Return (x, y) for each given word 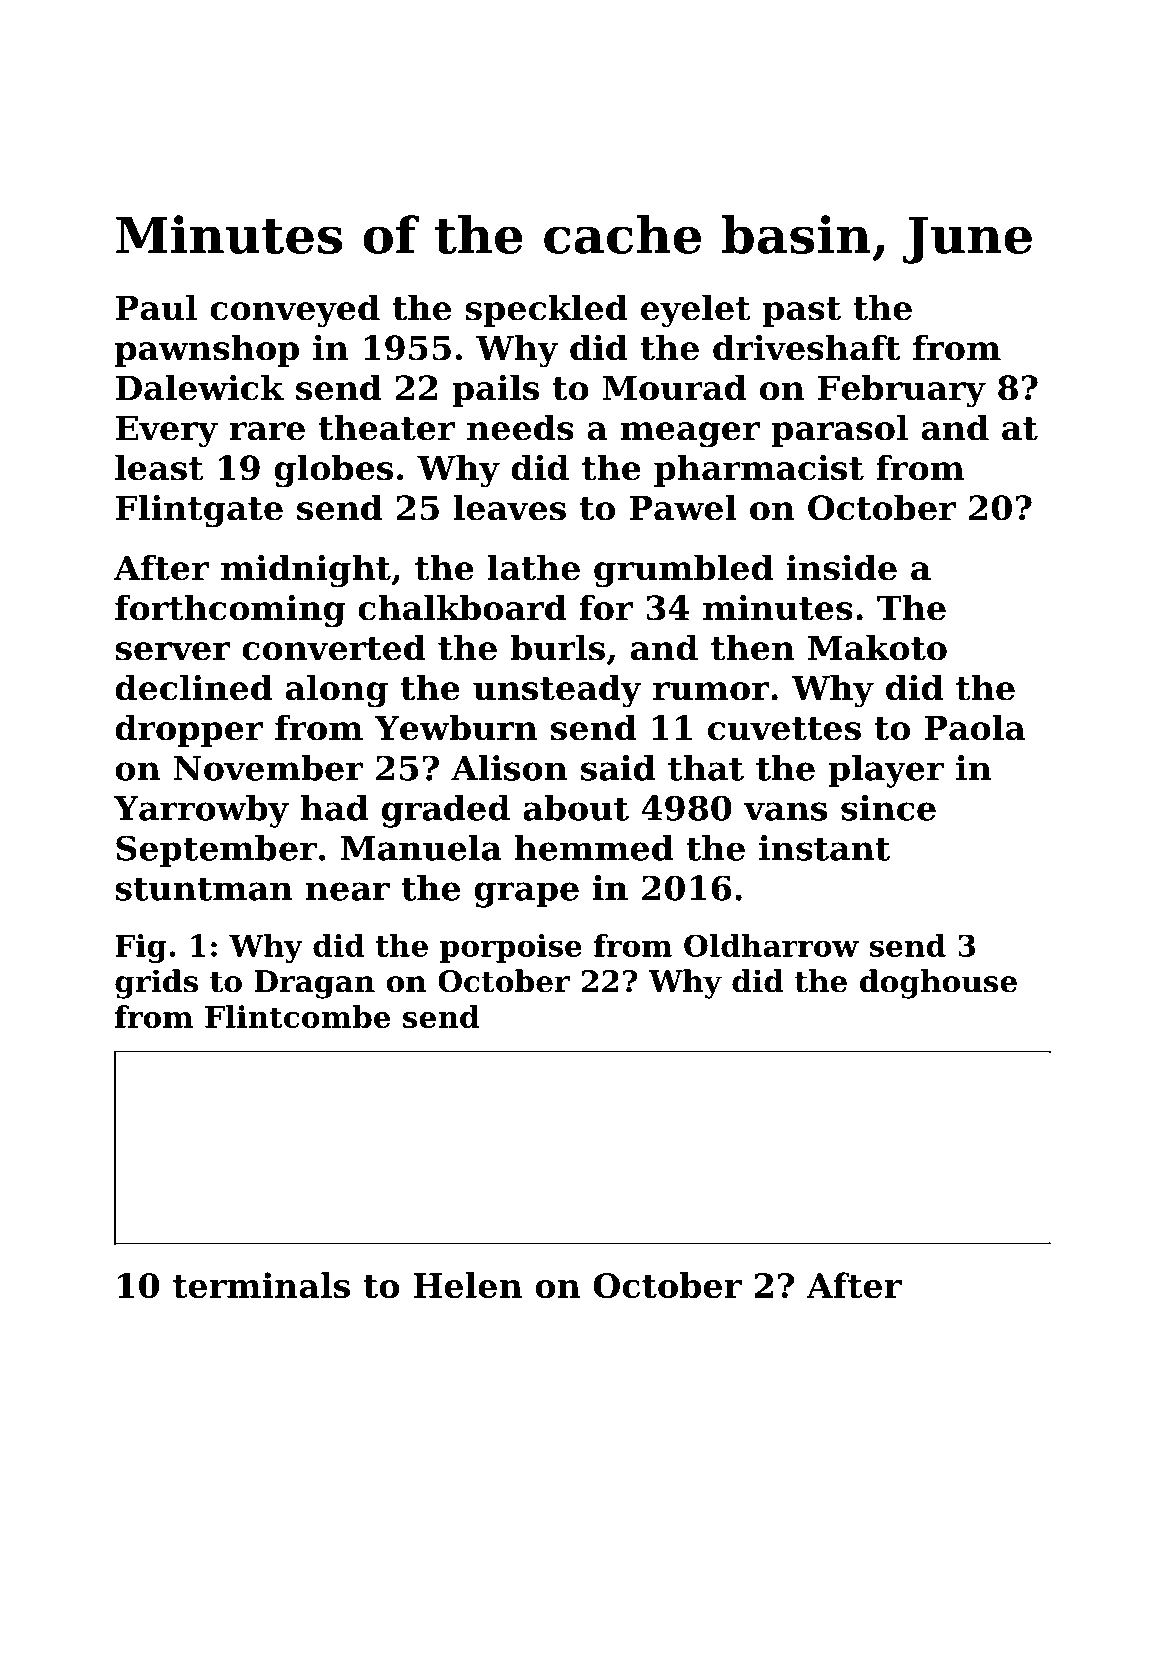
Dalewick (200, 387)
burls (558, 647)
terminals (261, 1285)
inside (841, 567)
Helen (467, 1285)
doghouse (938, 984)
